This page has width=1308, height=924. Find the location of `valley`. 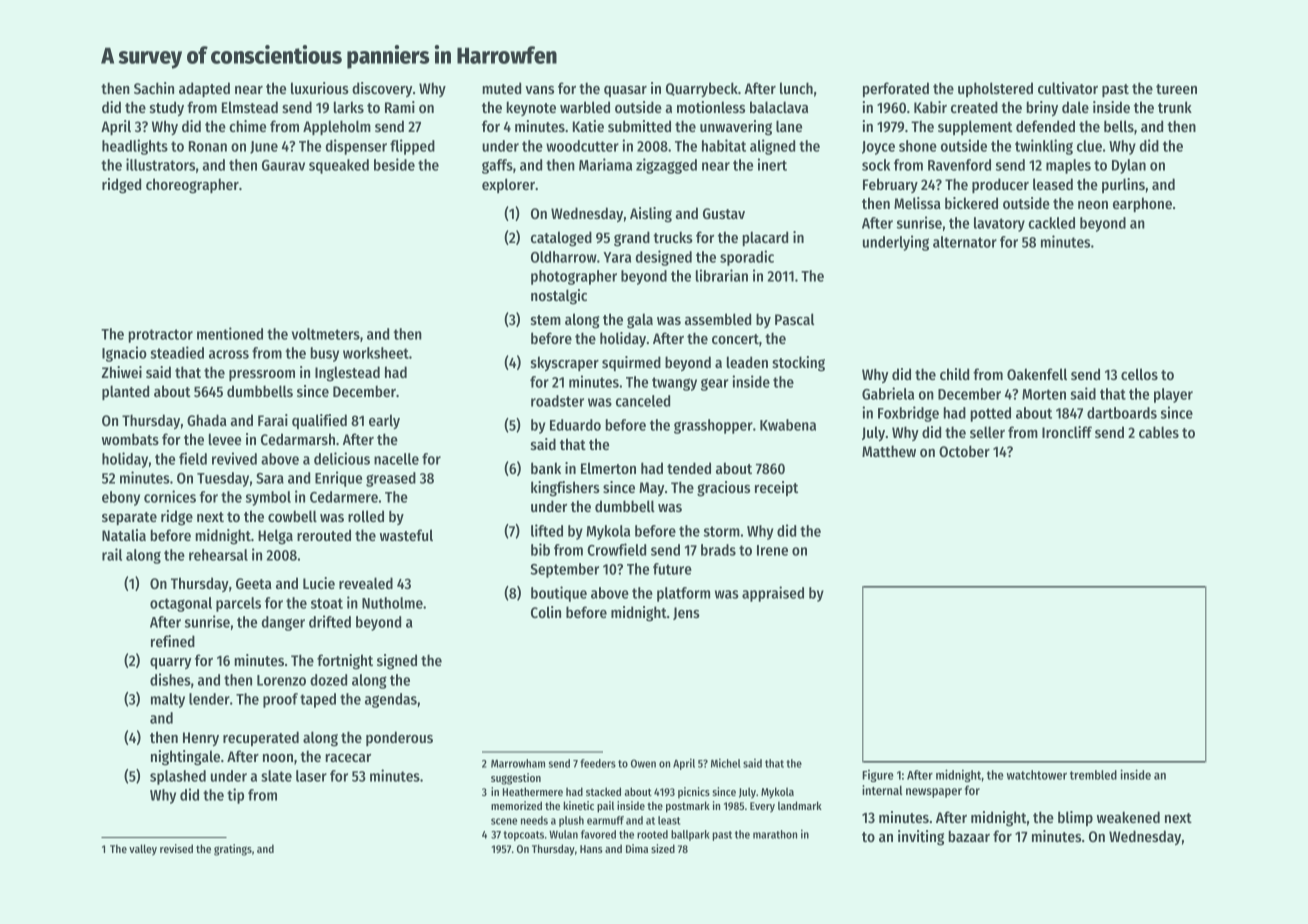

valley is located at coordinates (143, 850).
